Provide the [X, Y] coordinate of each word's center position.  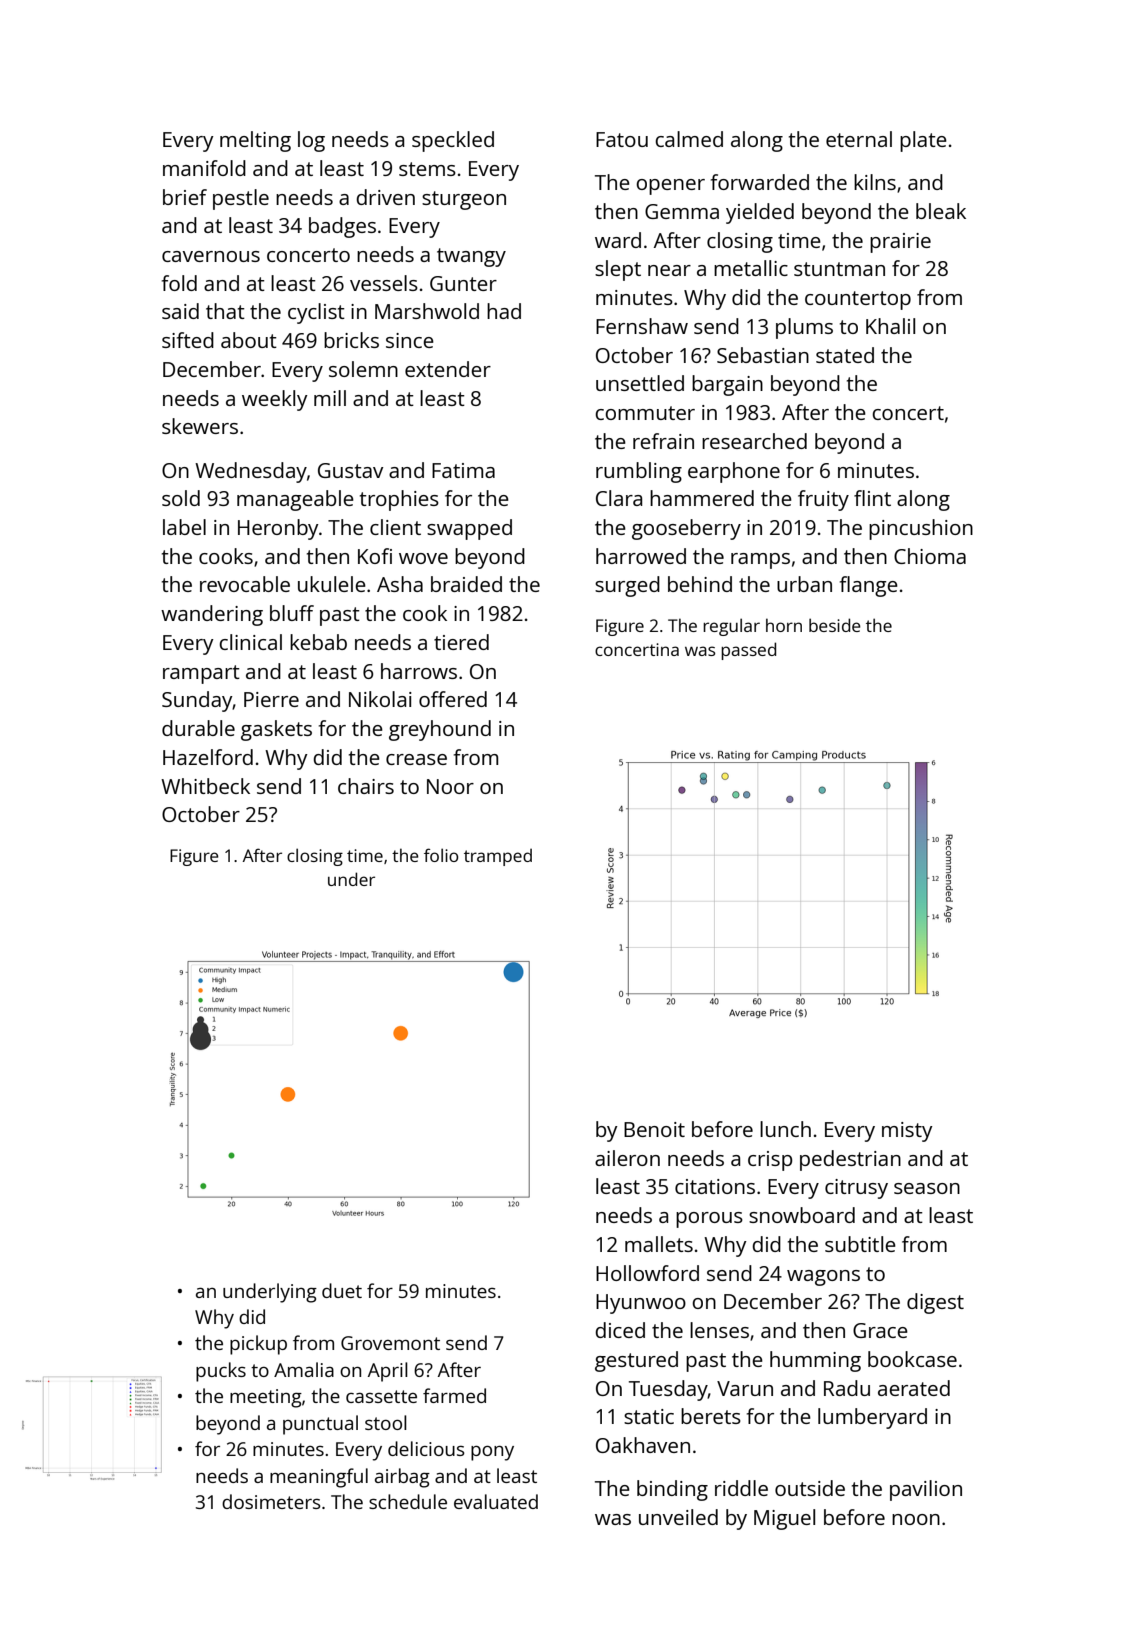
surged [627, 586]
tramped [498, 857]
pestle [241, 199]
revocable [245, 584]
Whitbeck [205, 786]
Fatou [622, 139]
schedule [408, 1501]
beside [835, 625]
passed [748, 651]
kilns [875, 182]
